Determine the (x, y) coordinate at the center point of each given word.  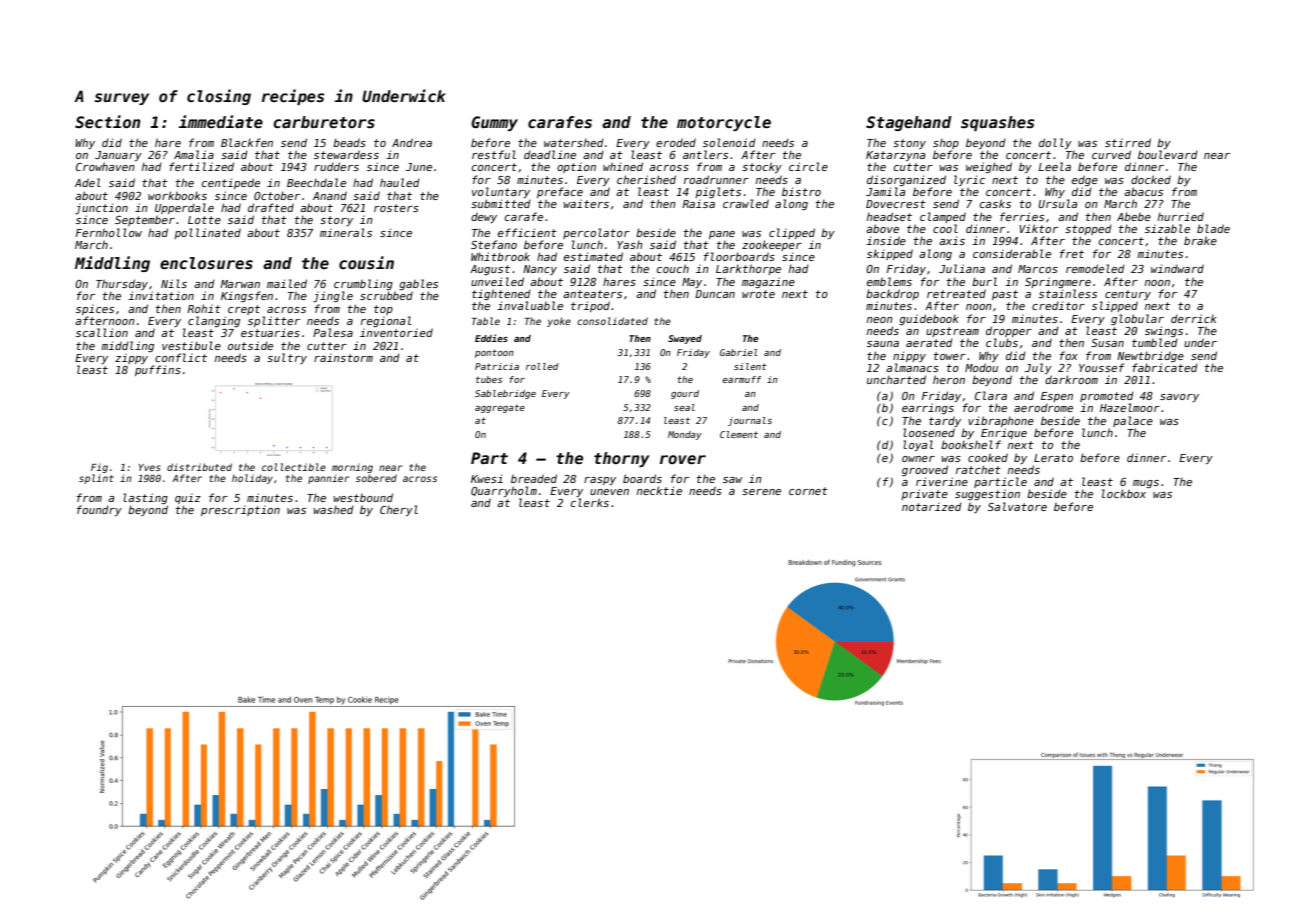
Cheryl (399, 510)
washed (334, 509)
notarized (932, 506)
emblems (889, 281)
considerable (1012, 253)
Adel (88, 182)
